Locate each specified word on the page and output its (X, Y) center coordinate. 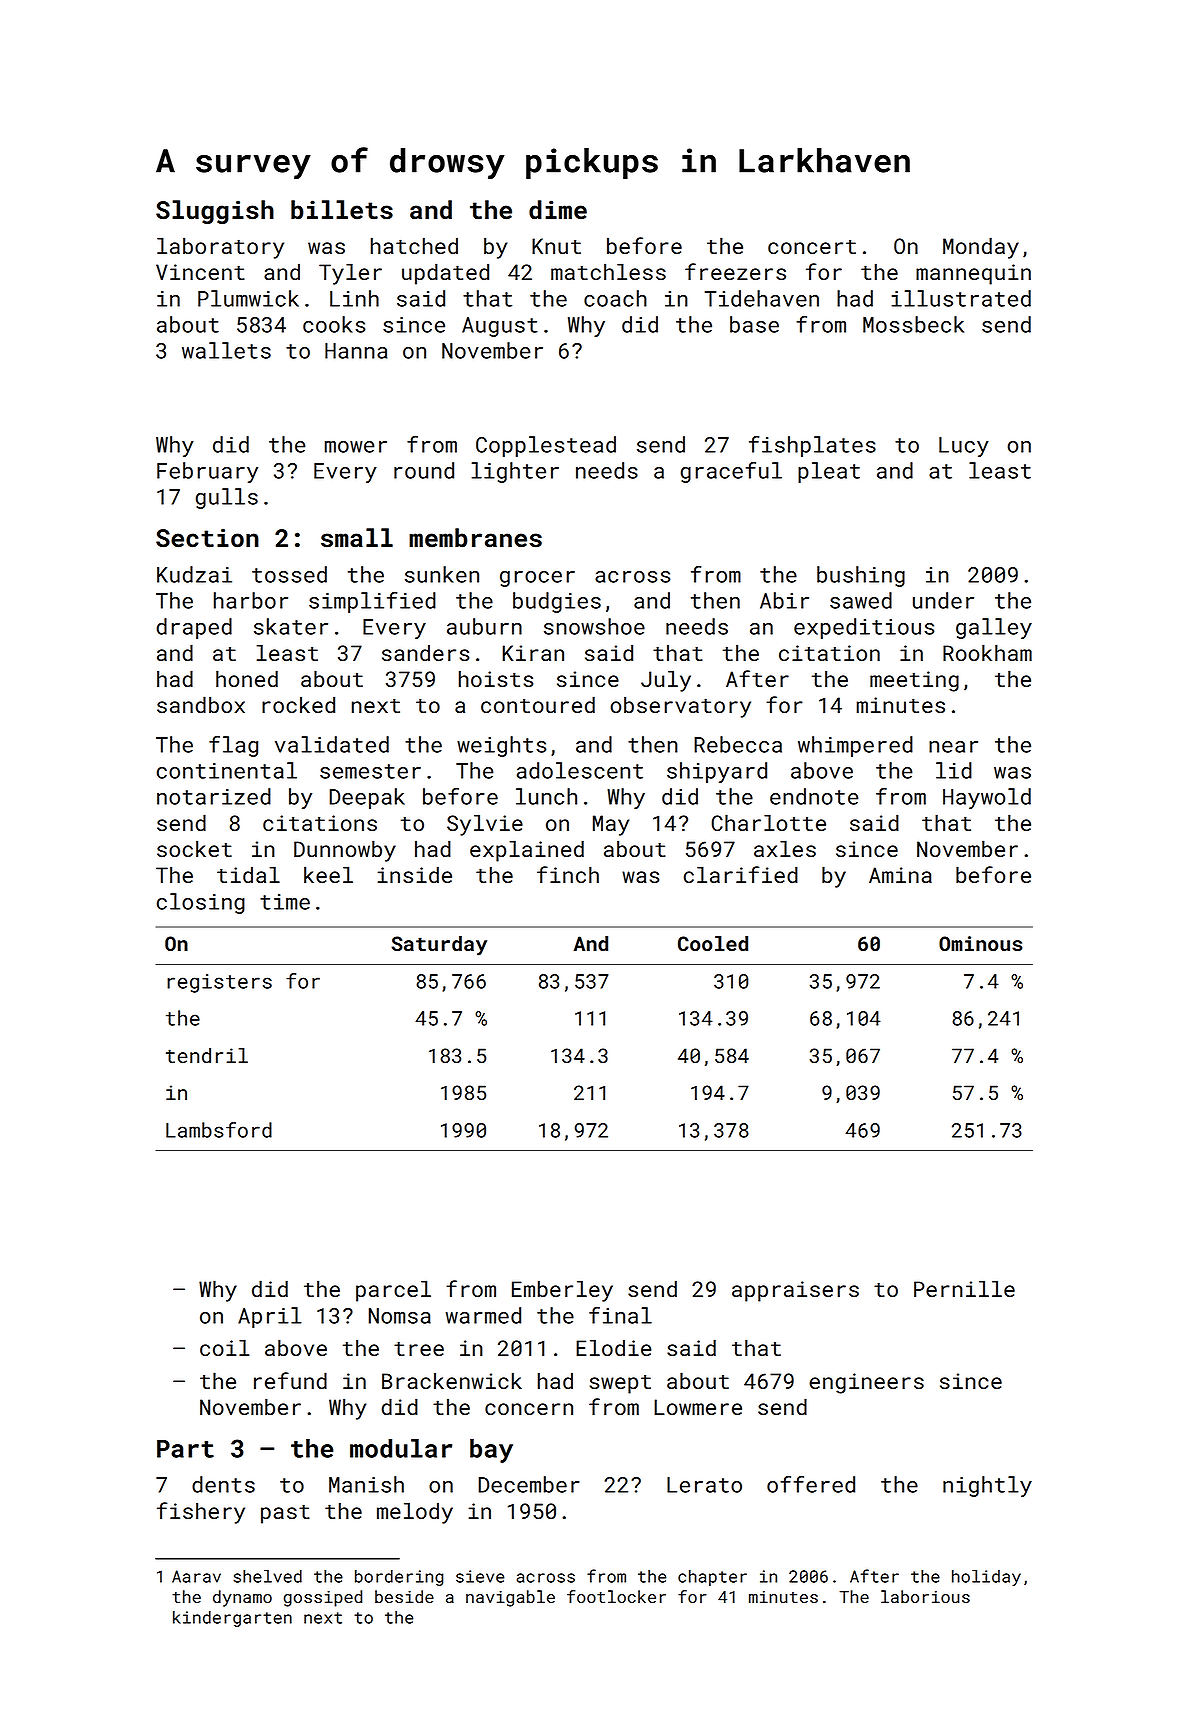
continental (227, 770)
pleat (829, 472)
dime (558, 210)
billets (342, 210)
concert (812, 247)
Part (185, 1449)
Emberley (562, 1291)
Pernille (964, 1288)
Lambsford (219, 1130)
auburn (484, 626)
